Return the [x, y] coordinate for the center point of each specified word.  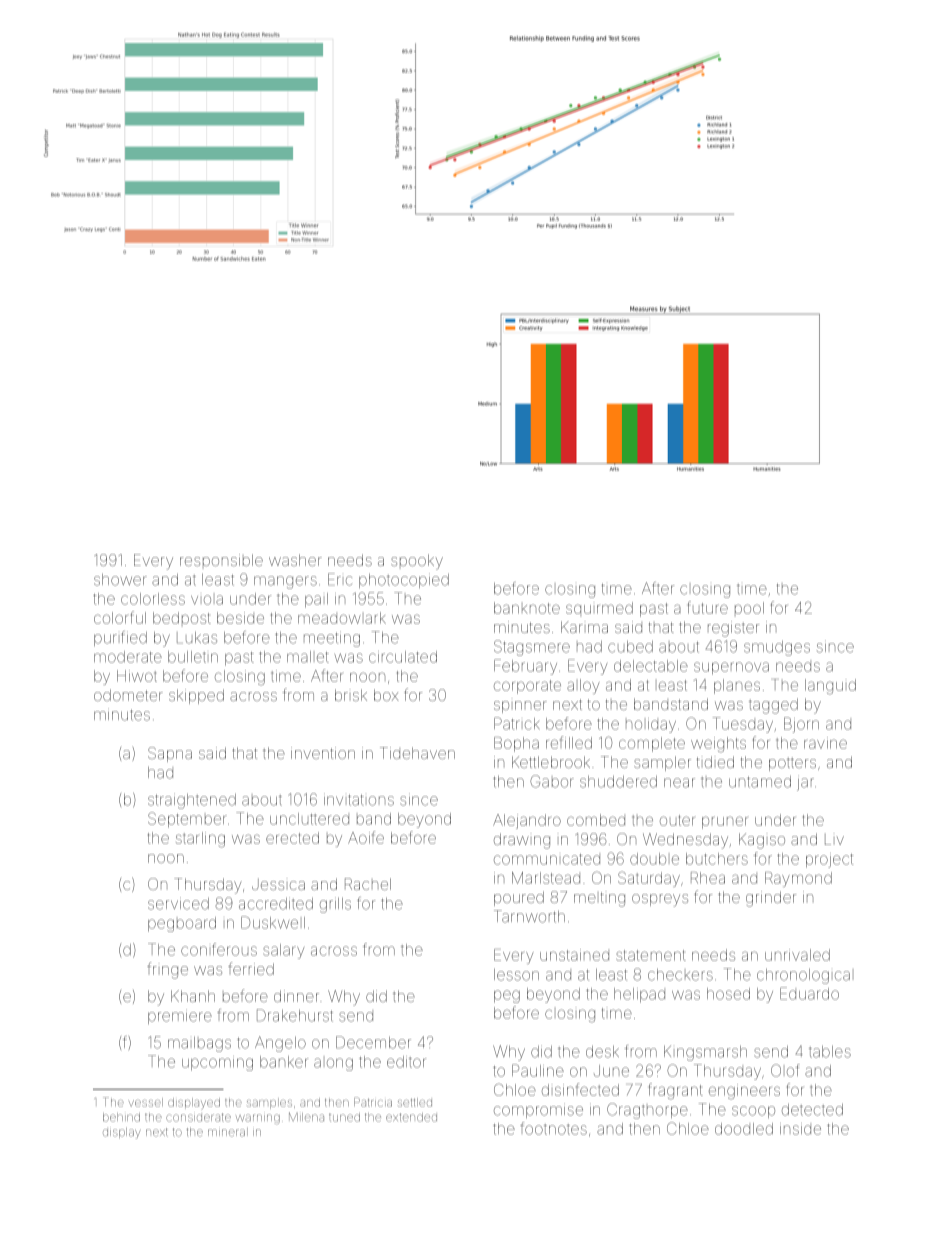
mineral [228, 1132]
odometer [128, 695]
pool [749, 608]
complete [652, 744]
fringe [167, 970]
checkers [680, 975]
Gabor [552, 781]
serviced [178, 903]
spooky [417, 562]
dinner [296, 996]
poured [519, 898]
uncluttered [309, 819]
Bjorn [801, 725]
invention [323, 753]
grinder [771, 899]
